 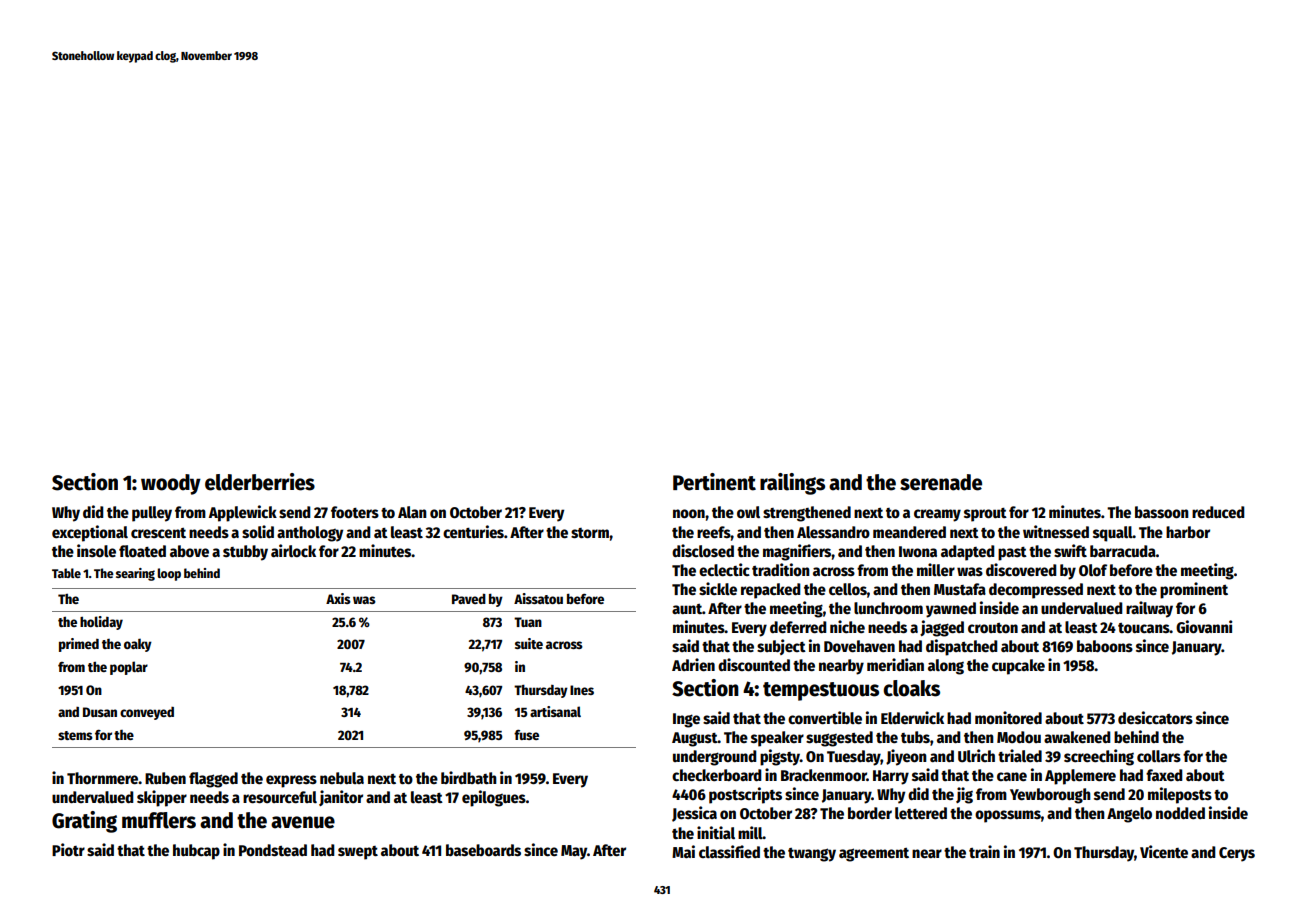 What do you see at coordinates (291, 781) in the page?
I see `express` at bounding box center [291, 781].
